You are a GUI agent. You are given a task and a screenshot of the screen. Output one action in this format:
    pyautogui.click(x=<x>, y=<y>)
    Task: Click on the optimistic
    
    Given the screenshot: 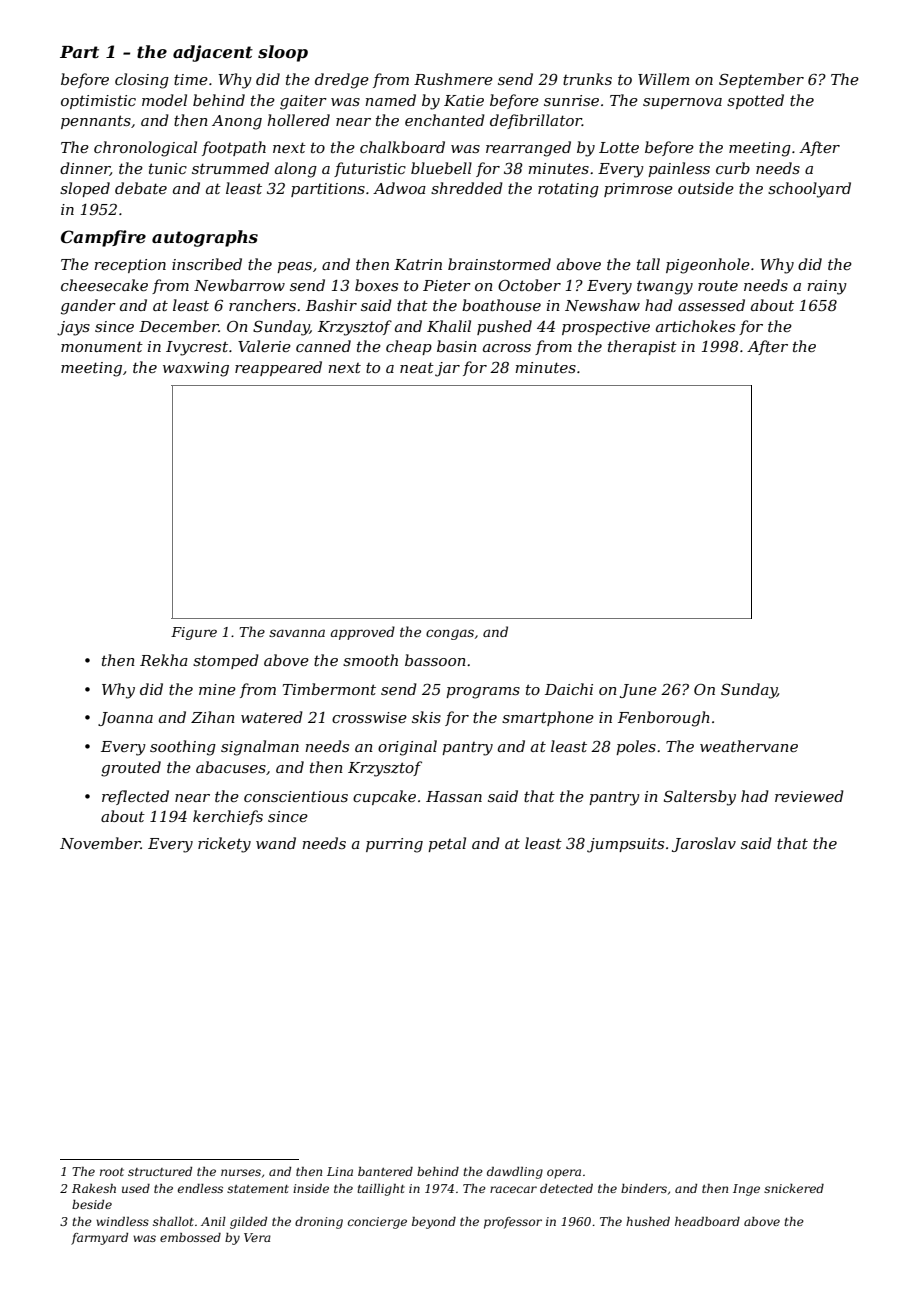 What is the action you would take?
    pyautogui.click(x=98, y=102)
